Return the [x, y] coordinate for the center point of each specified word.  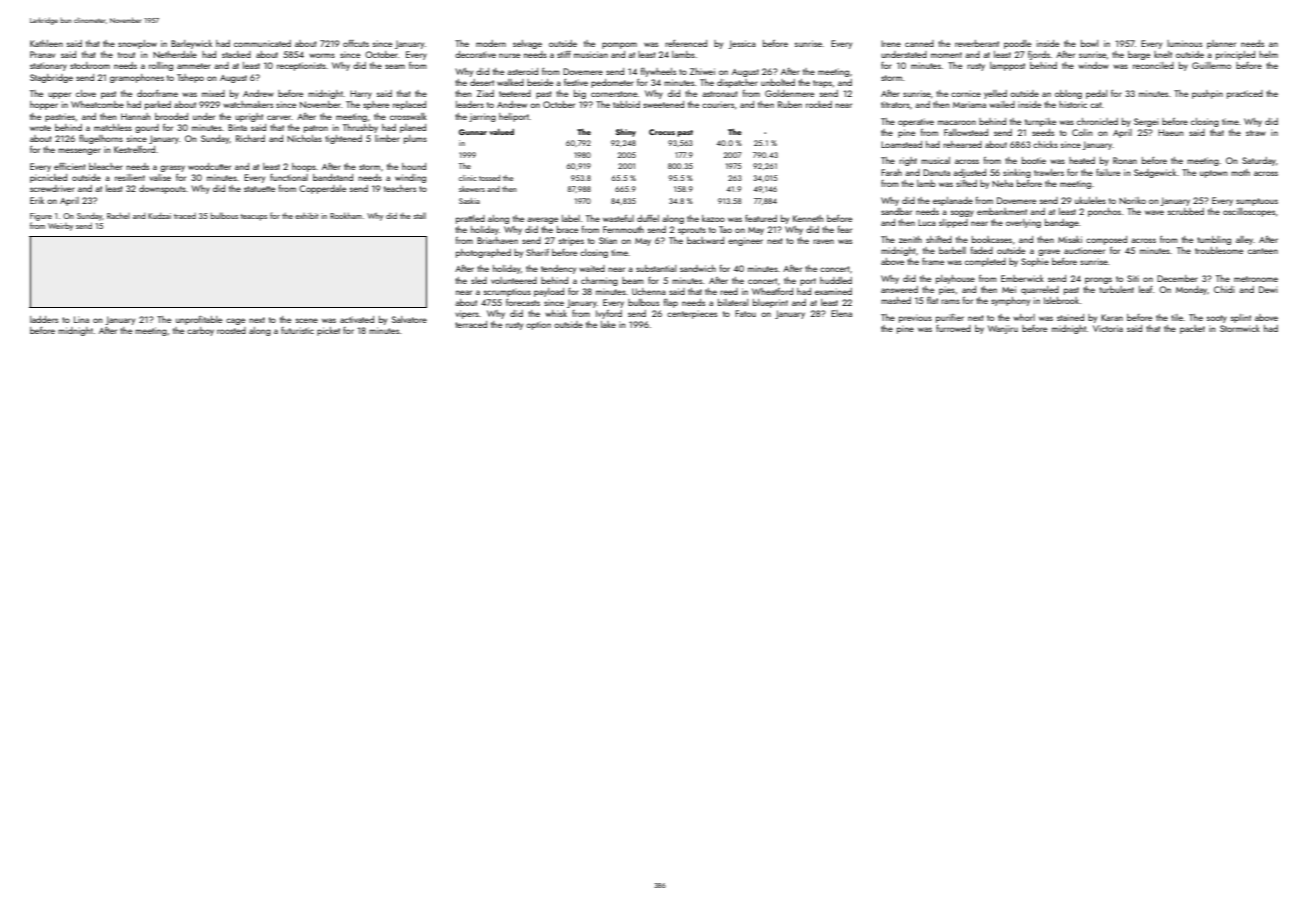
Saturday [1259, 161]
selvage [527, 44]
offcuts [356, 43]
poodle [1017, 44]
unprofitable [199, 320]
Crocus [662, 132]
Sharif [537, 252]
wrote [40, 128]
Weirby [60, 227]
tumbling [1214, 240]
